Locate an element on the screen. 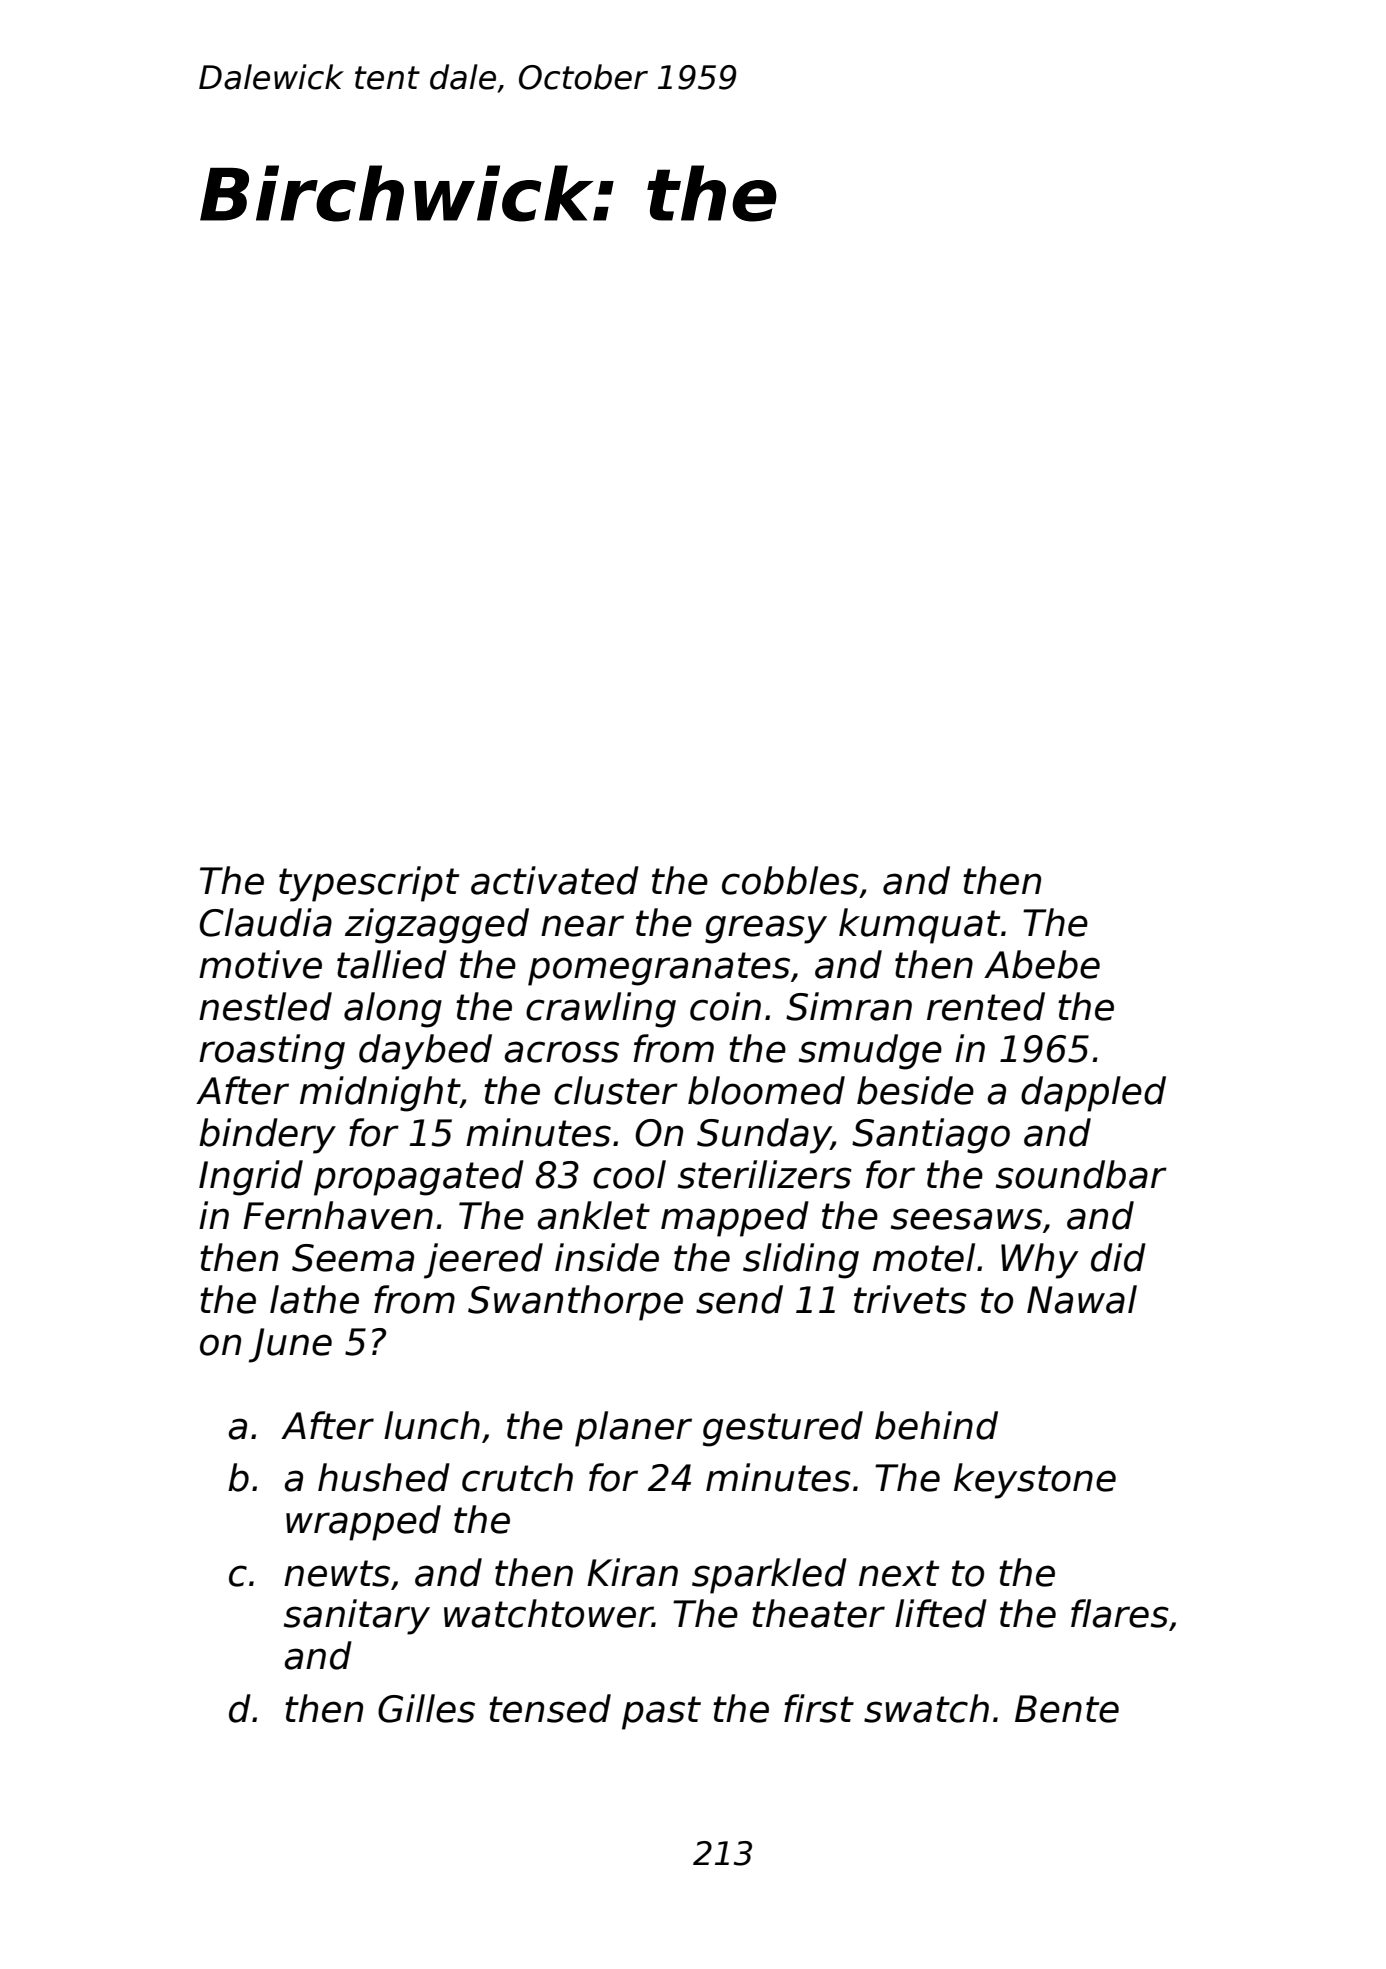 The image size is (1386, 1969). lunch is located at coordinates (432, 1425).
